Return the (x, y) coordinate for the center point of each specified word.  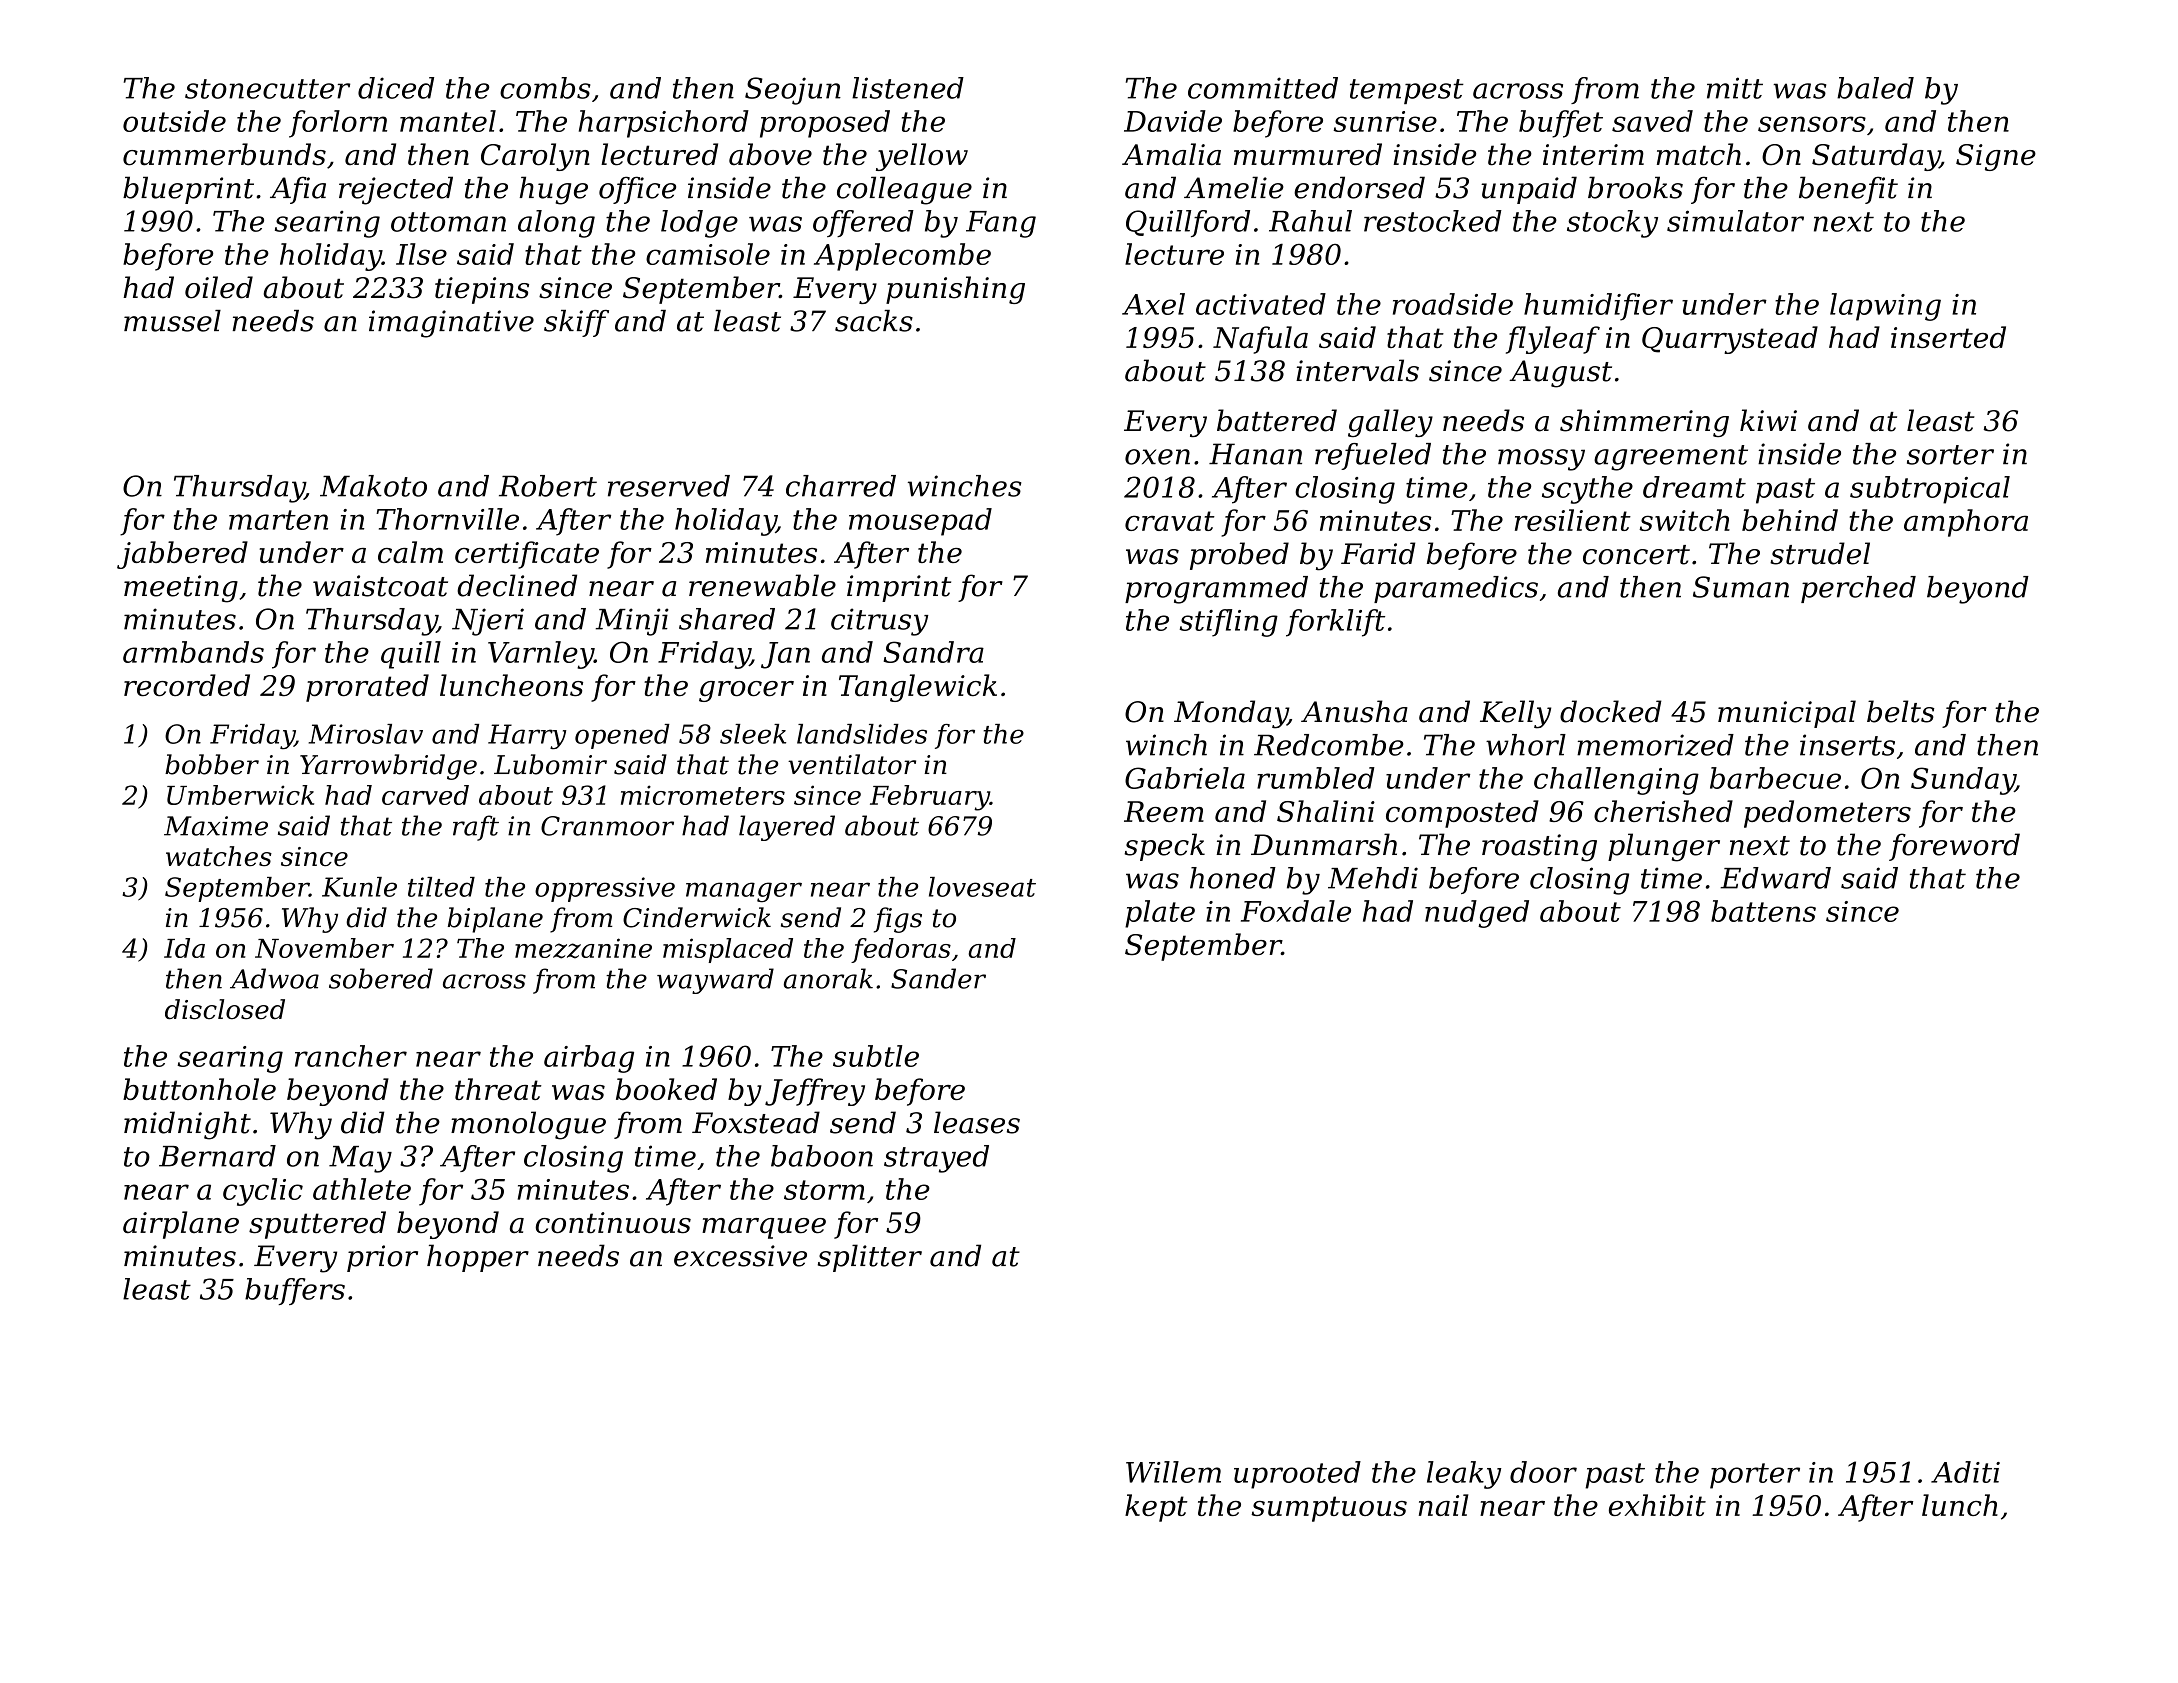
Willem (1173, 1472)
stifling (1228, 623)
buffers (295, 1291)
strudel (1820, 553)
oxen (1157, 457)
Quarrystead (1730, 340)
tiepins (482, 290)
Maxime (216, 826)
